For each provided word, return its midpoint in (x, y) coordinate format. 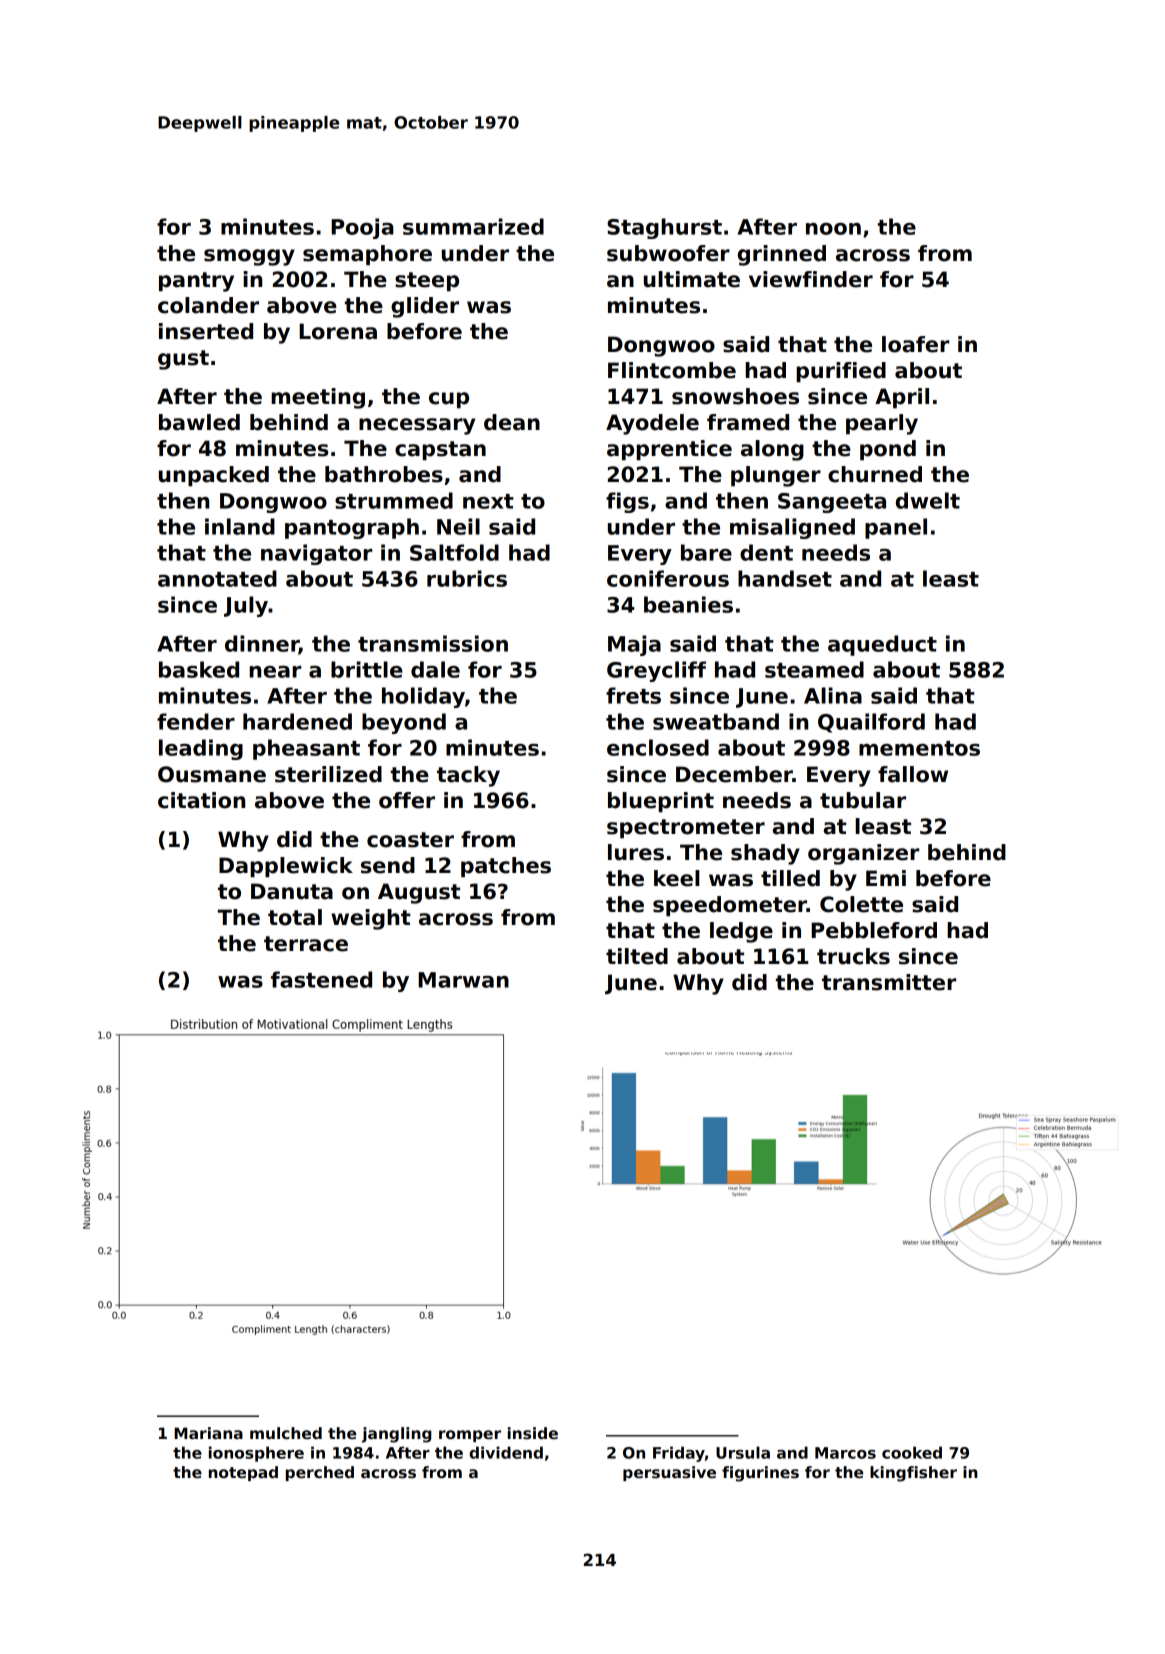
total (295, 917)
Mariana (208, 1433)
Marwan (463, 980)
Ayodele (652, 424)
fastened (321, 979)
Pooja (362, 228)
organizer (863, 854)
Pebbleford (874, 930)
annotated (217, 578)
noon (833, 229)
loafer (915, 344)
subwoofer (668, 253)
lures (636, 852)
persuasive (669, 1473)
